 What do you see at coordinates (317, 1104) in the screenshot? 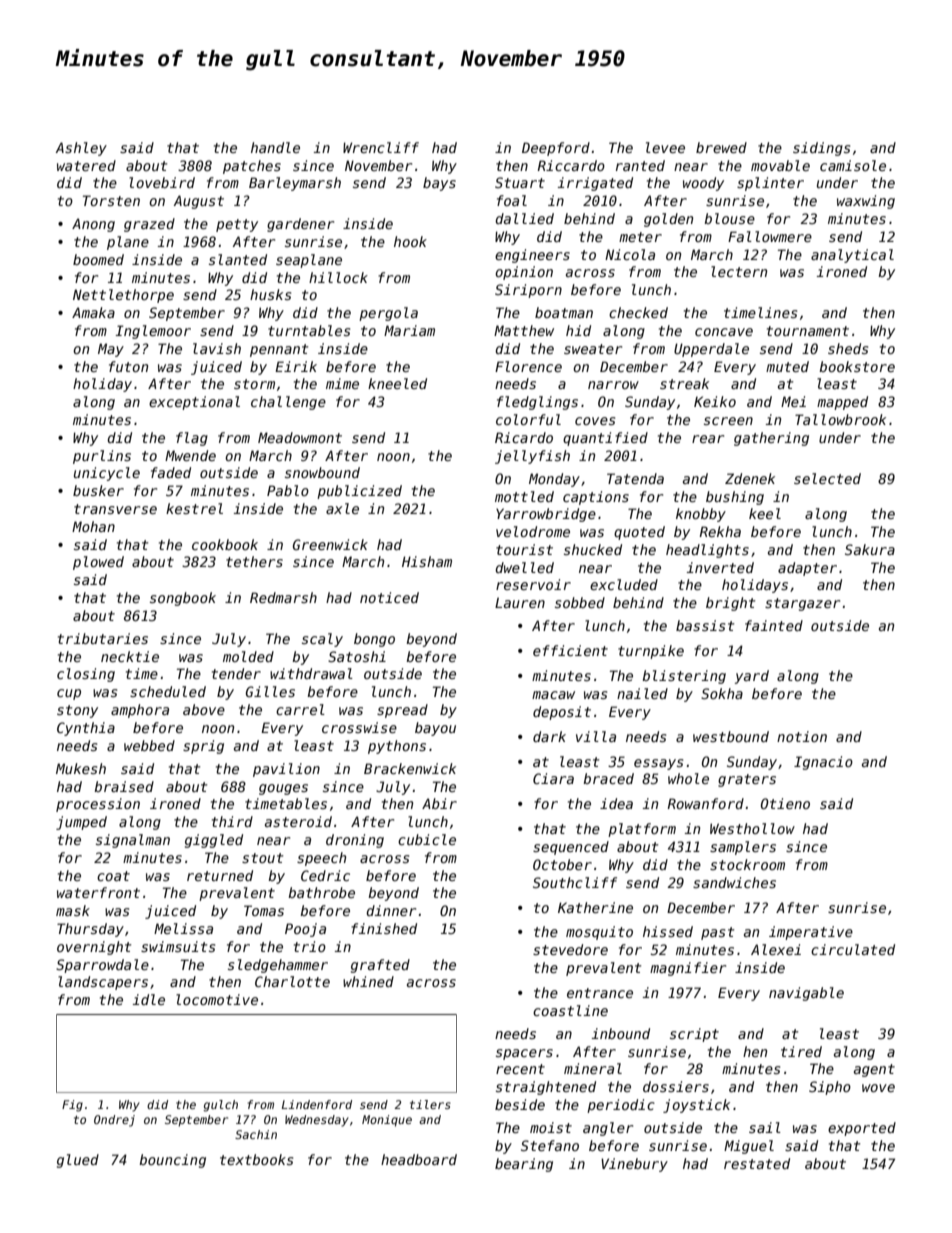
I see `Lindenford` at bounding box center [317, 1104].
